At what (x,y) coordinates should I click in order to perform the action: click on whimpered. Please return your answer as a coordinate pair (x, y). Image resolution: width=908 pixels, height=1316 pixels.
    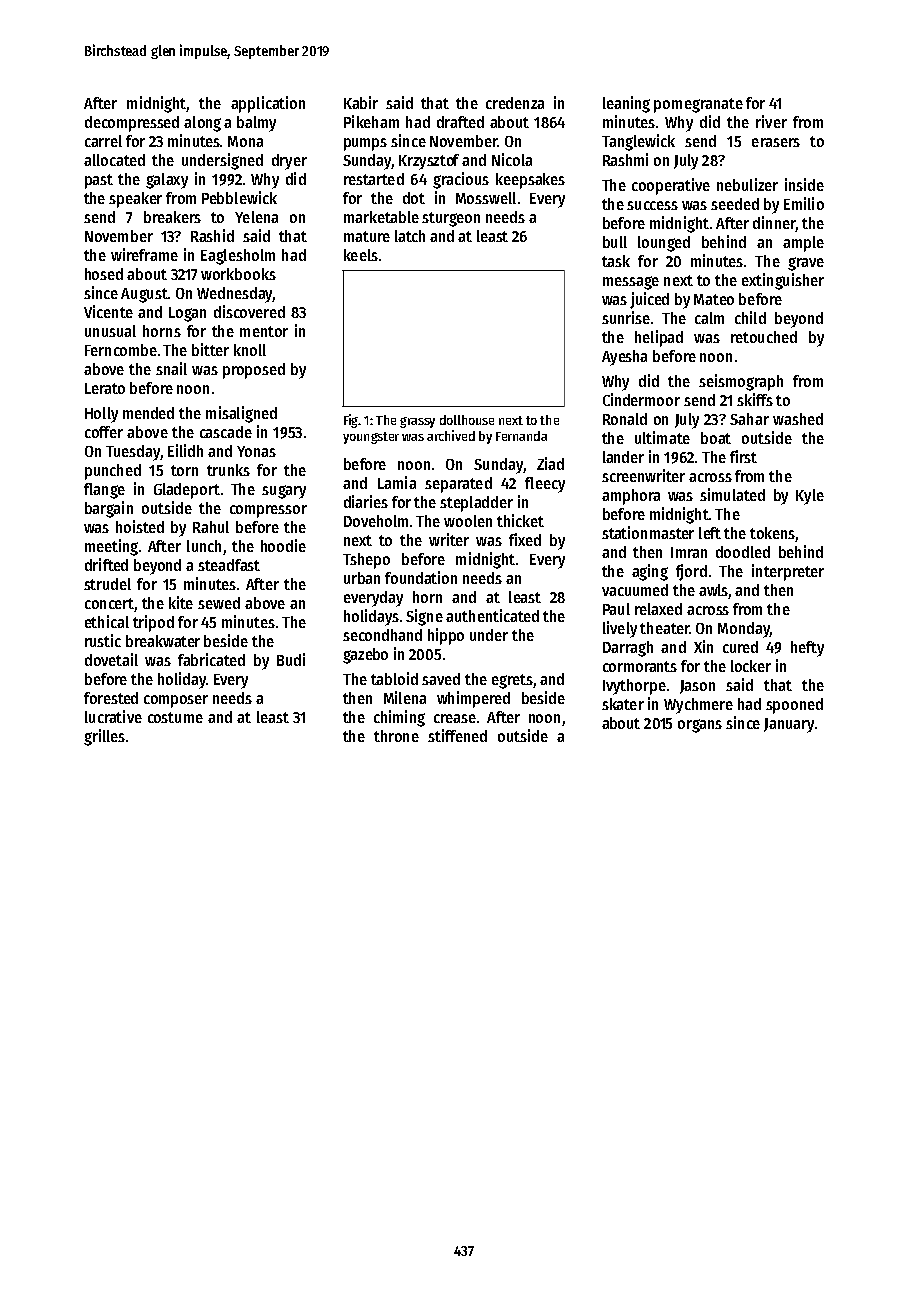
    Looking at the image, I should click on (473, 699).
